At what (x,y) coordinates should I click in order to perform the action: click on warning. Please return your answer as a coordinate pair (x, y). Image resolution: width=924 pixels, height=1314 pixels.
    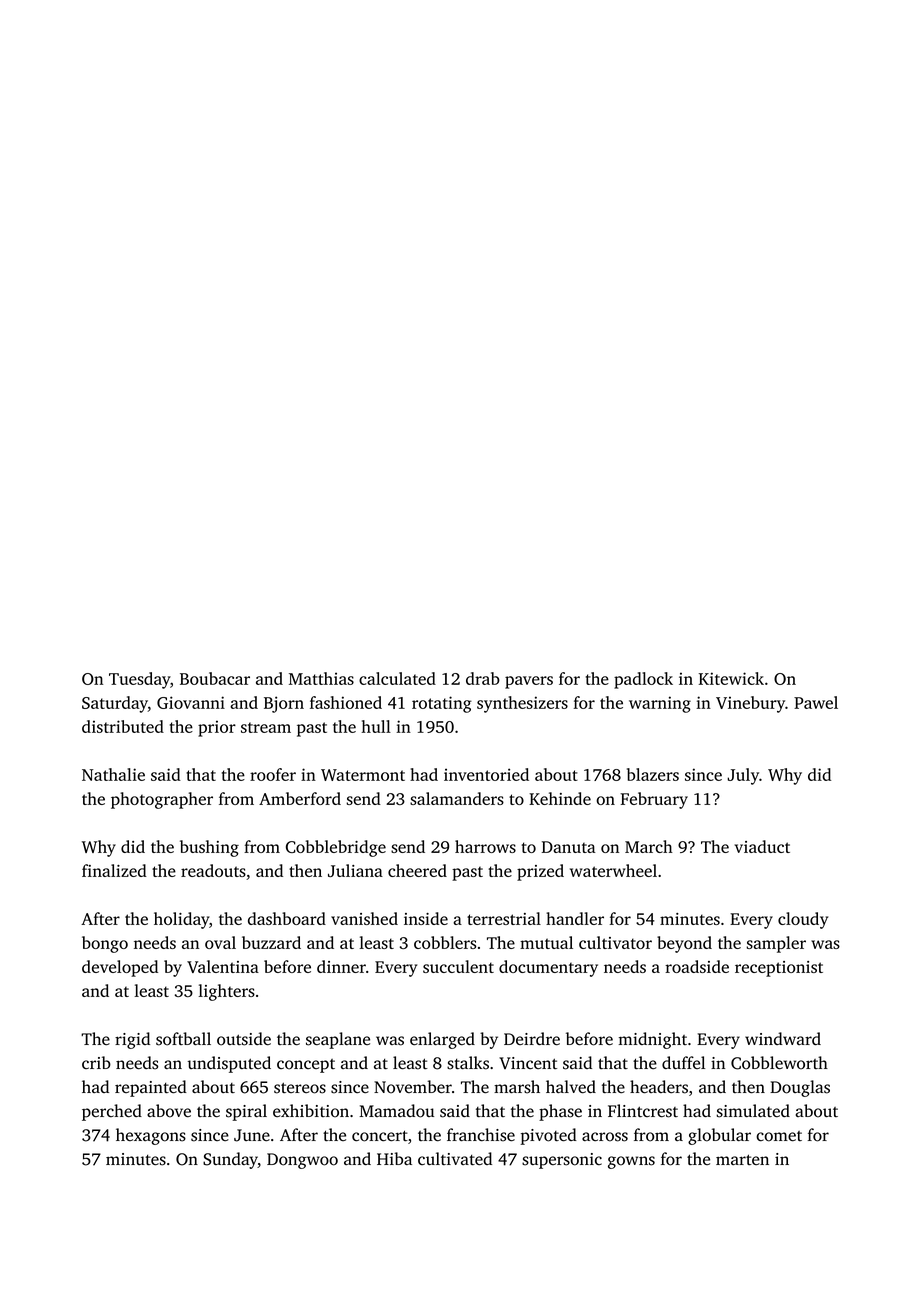
    Looking at the image, I should click on (660, 704).
